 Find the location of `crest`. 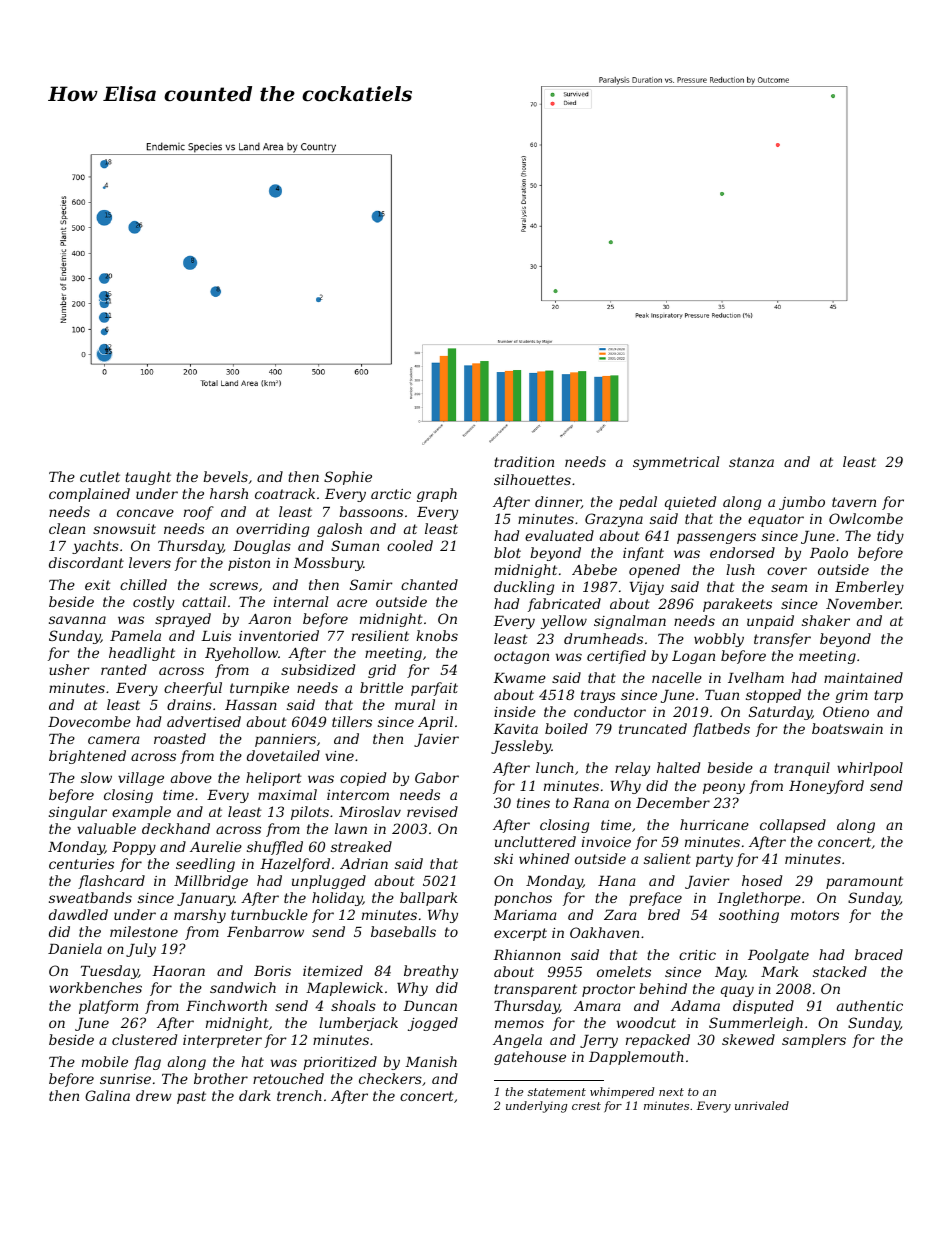

crest is located at coordinates (586, 1106).
